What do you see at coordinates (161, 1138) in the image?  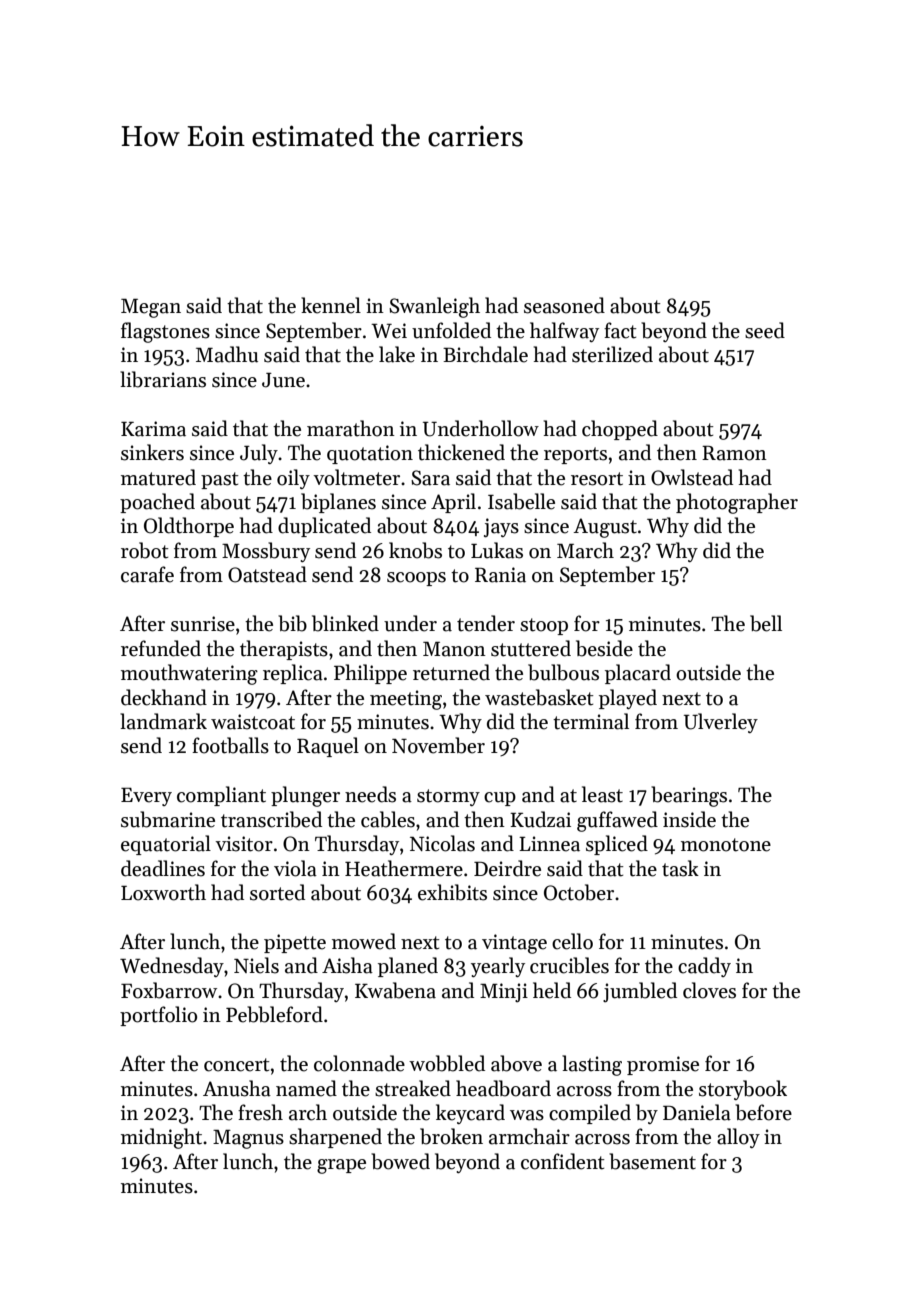 I see `midnight` at bounding box center [161, 1138].
